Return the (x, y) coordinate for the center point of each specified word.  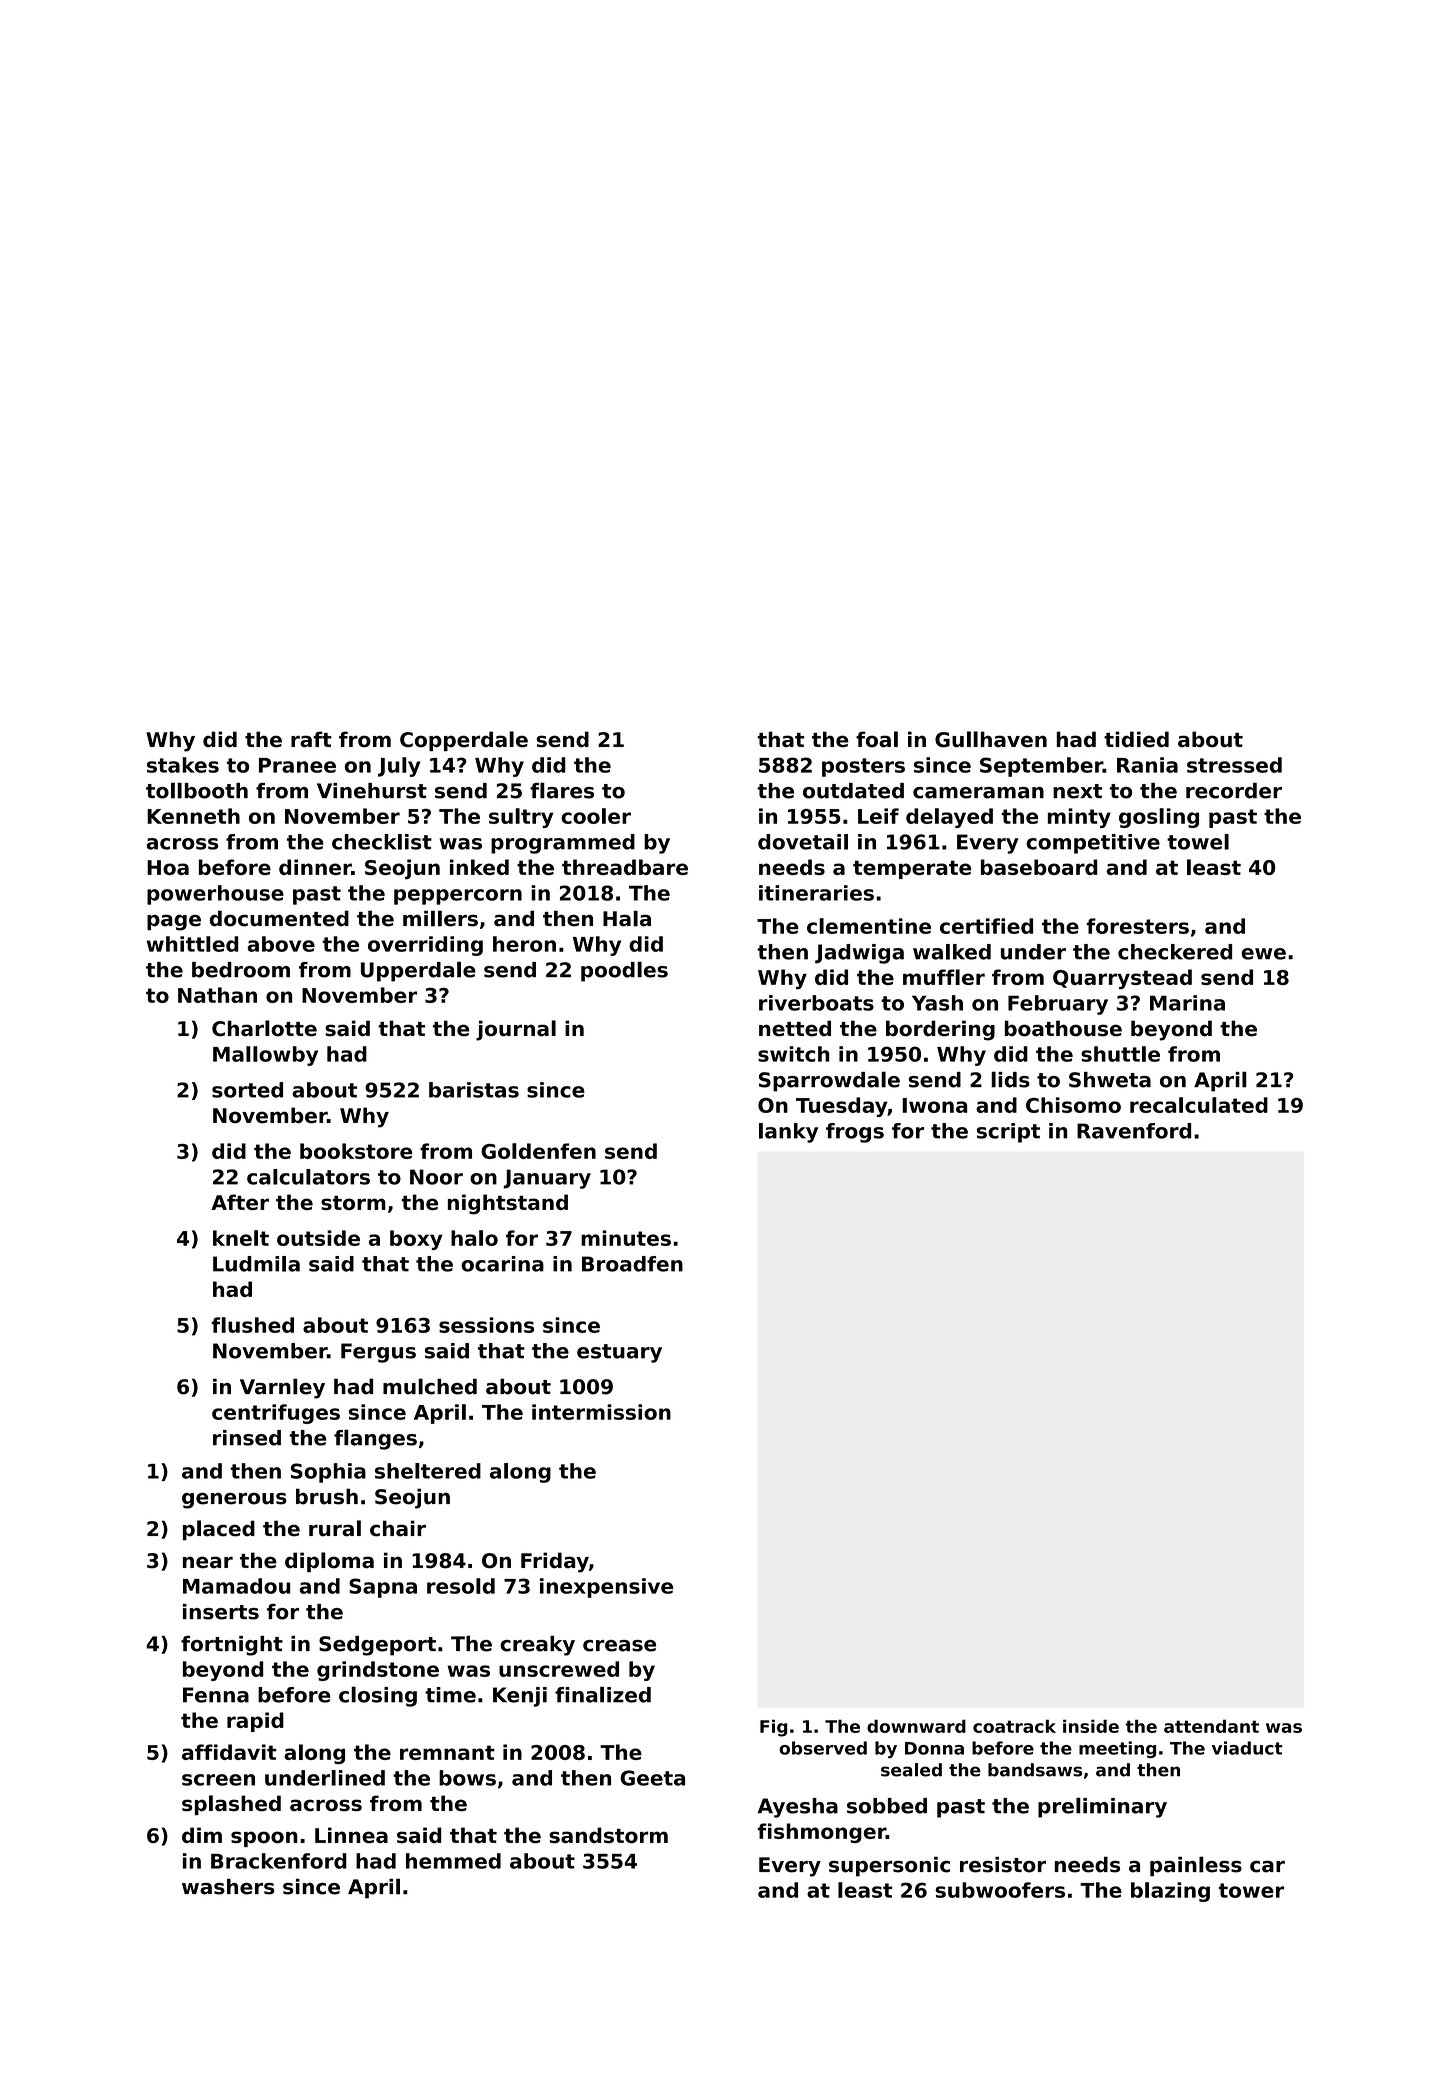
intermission (601, 1412)
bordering (940, 1030)
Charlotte (264, 1028)
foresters (1138, 926)
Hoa (168, 867)
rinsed (247, 1438)
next (1077, 791)
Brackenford (279, 1861)
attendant (1211, 1726)
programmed (563, 844)
